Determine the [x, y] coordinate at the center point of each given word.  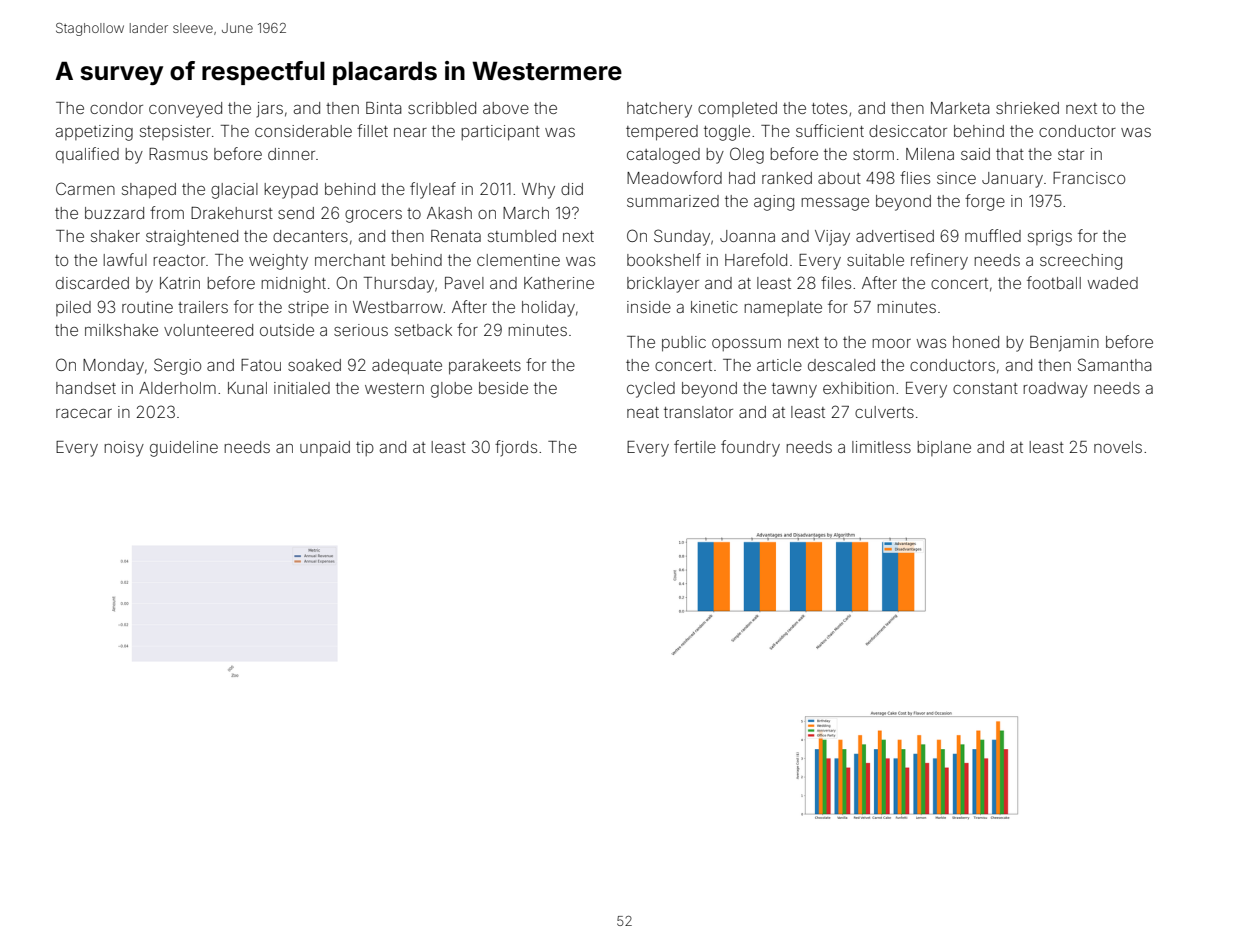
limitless [881, 447]
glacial [234, 191]
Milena [930, 154]
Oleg [747, 155]
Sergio [177, 366]
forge [985, 202]
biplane [944, 448]
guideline [184, 449]
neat [643, 412]
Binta [384, 108]
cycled [651, 390]
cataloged [663, 156]
